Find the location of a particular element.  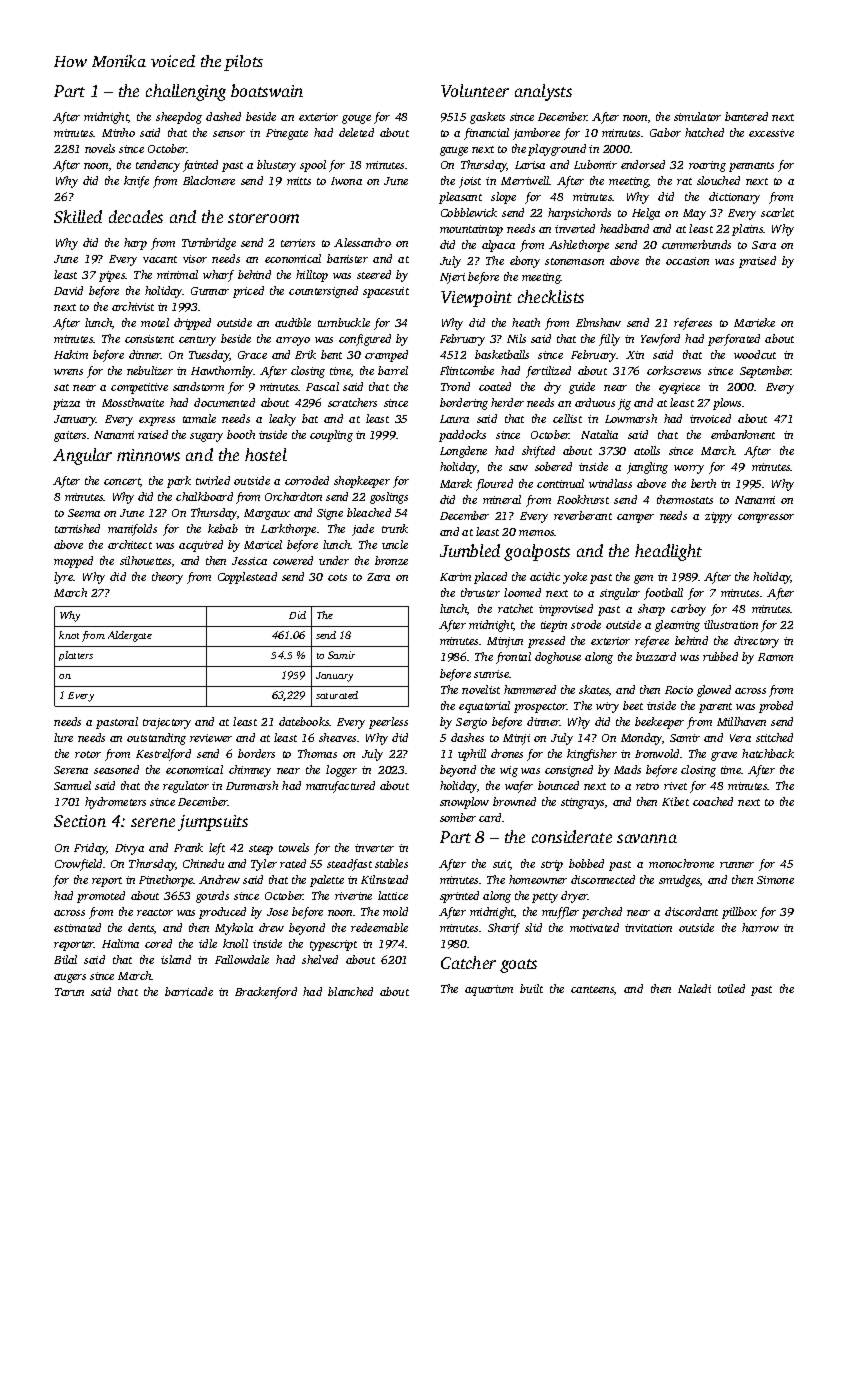

lyre is located at coordinates (64, 578).
